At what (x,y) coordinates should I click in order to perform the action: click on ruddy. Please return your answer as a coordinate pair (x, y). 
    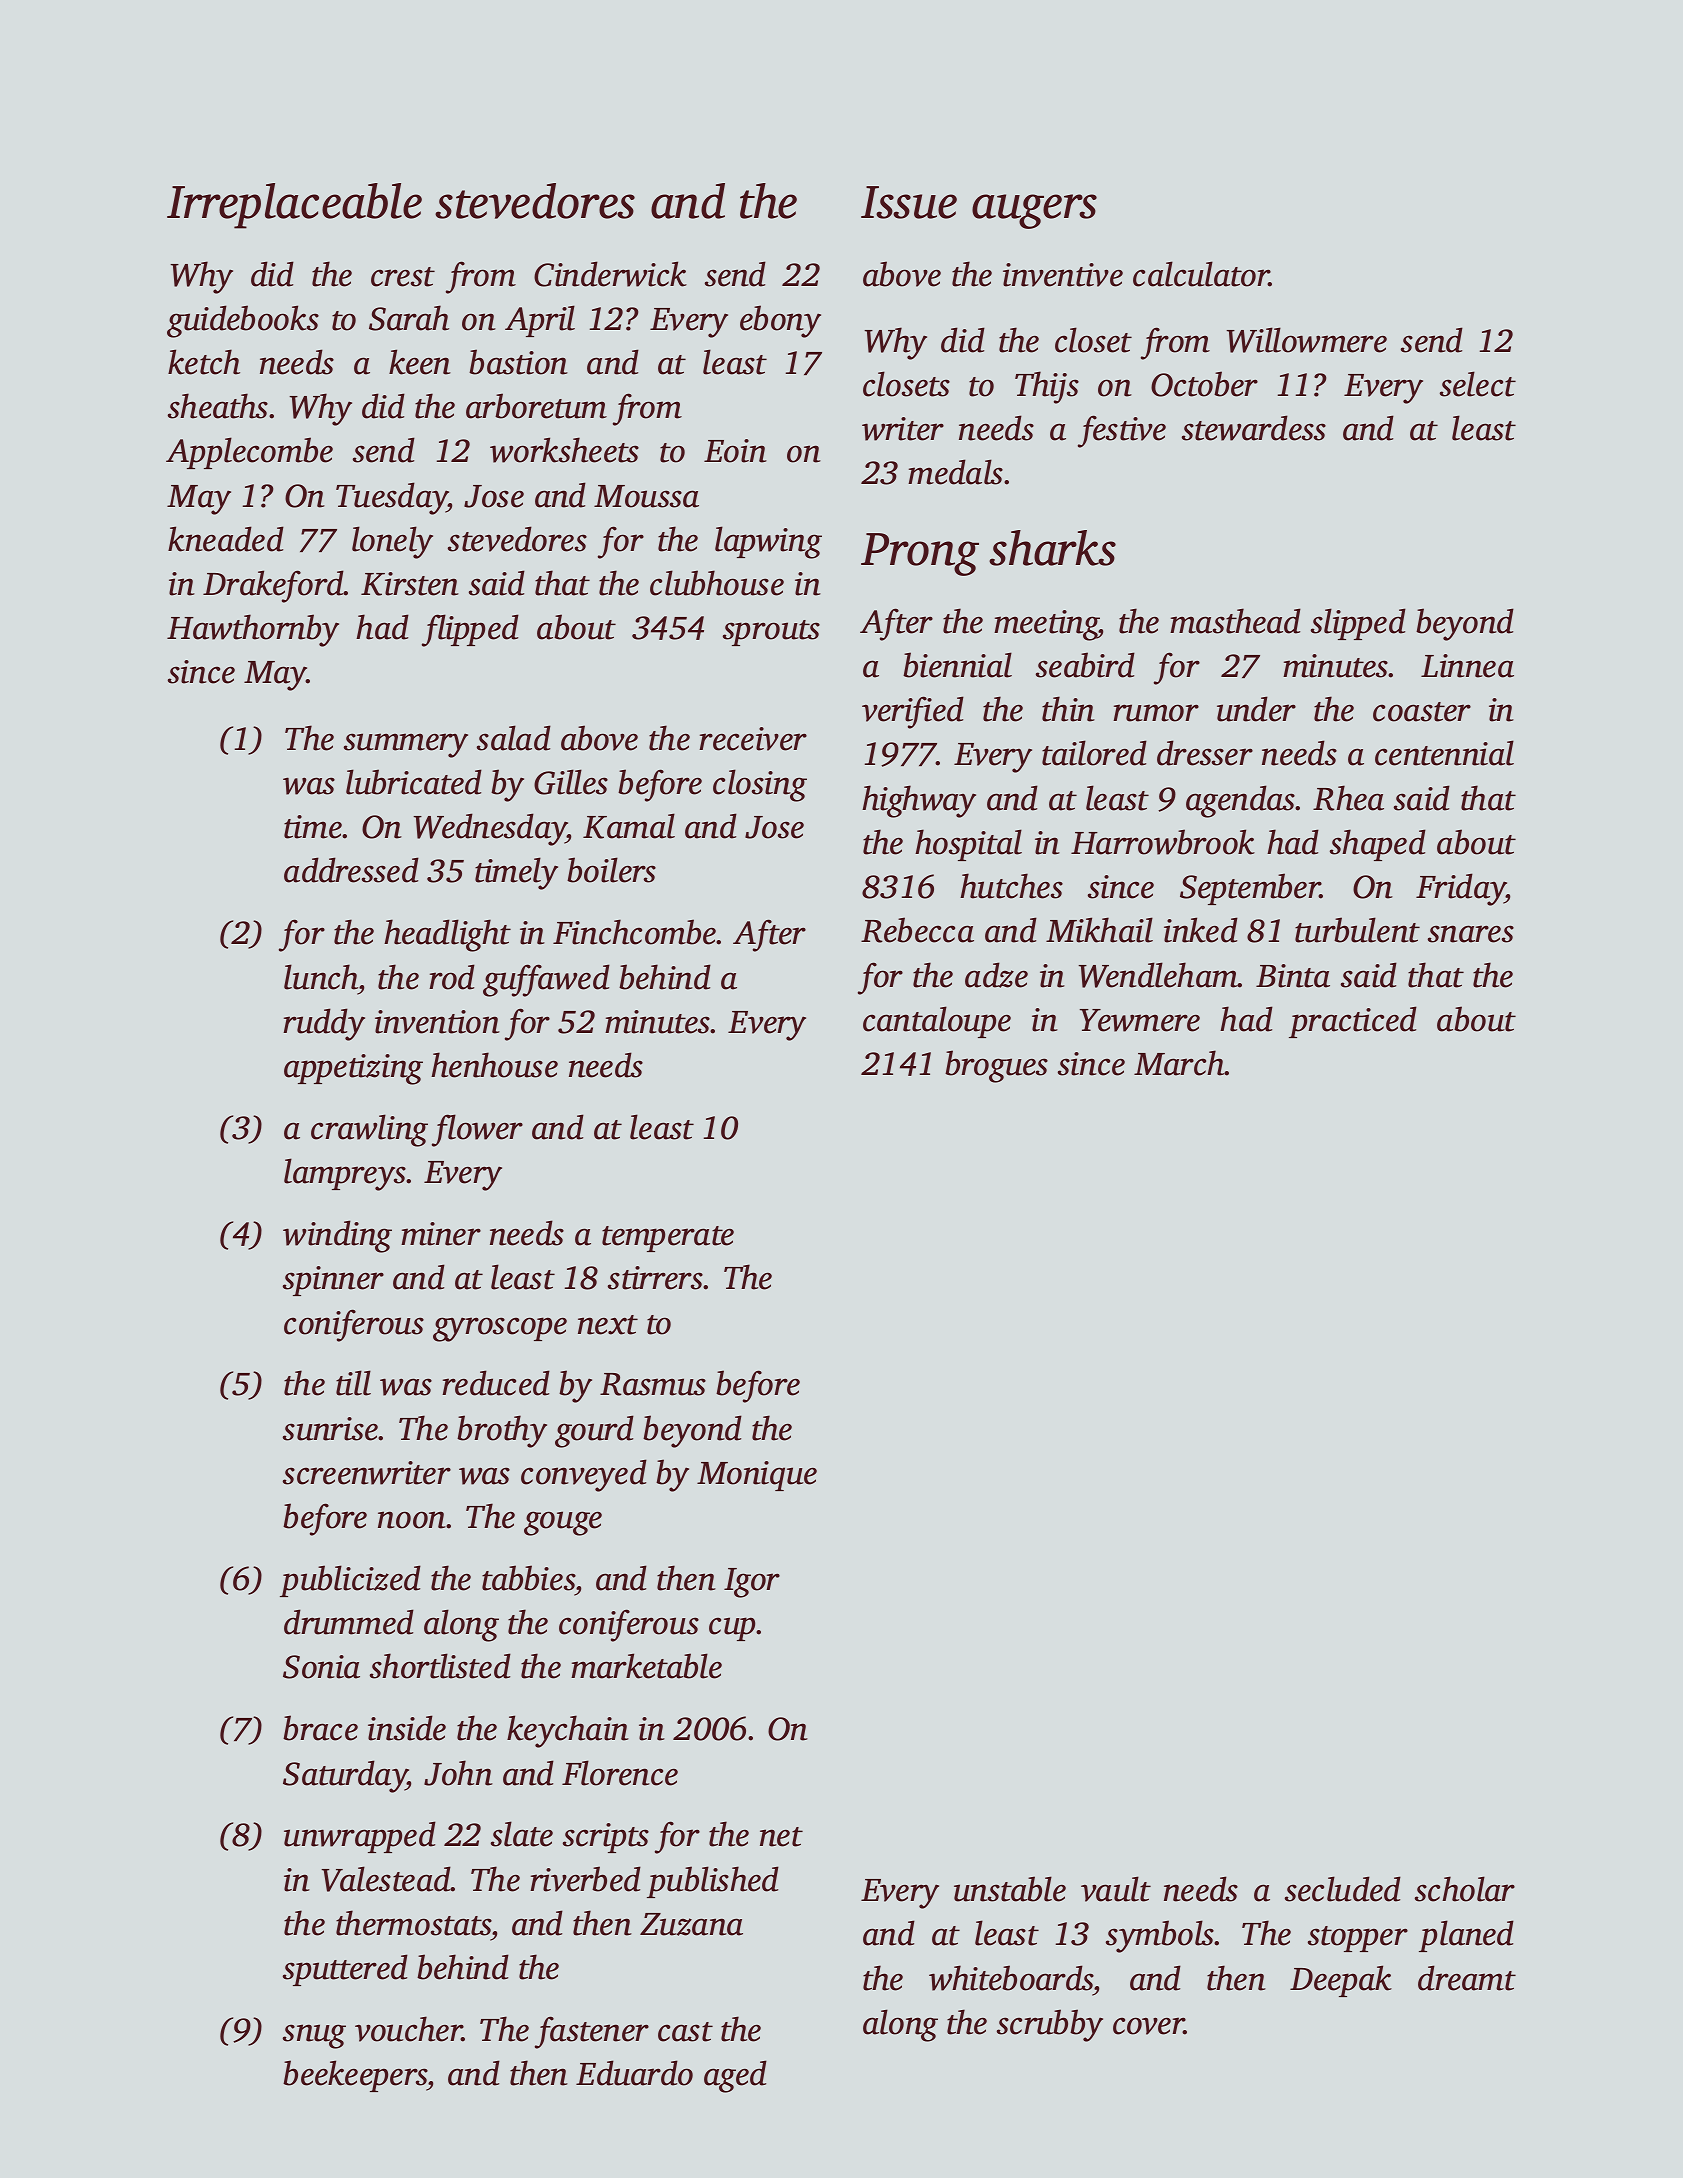
    Looking at the image, I should click on (324, 1024).
